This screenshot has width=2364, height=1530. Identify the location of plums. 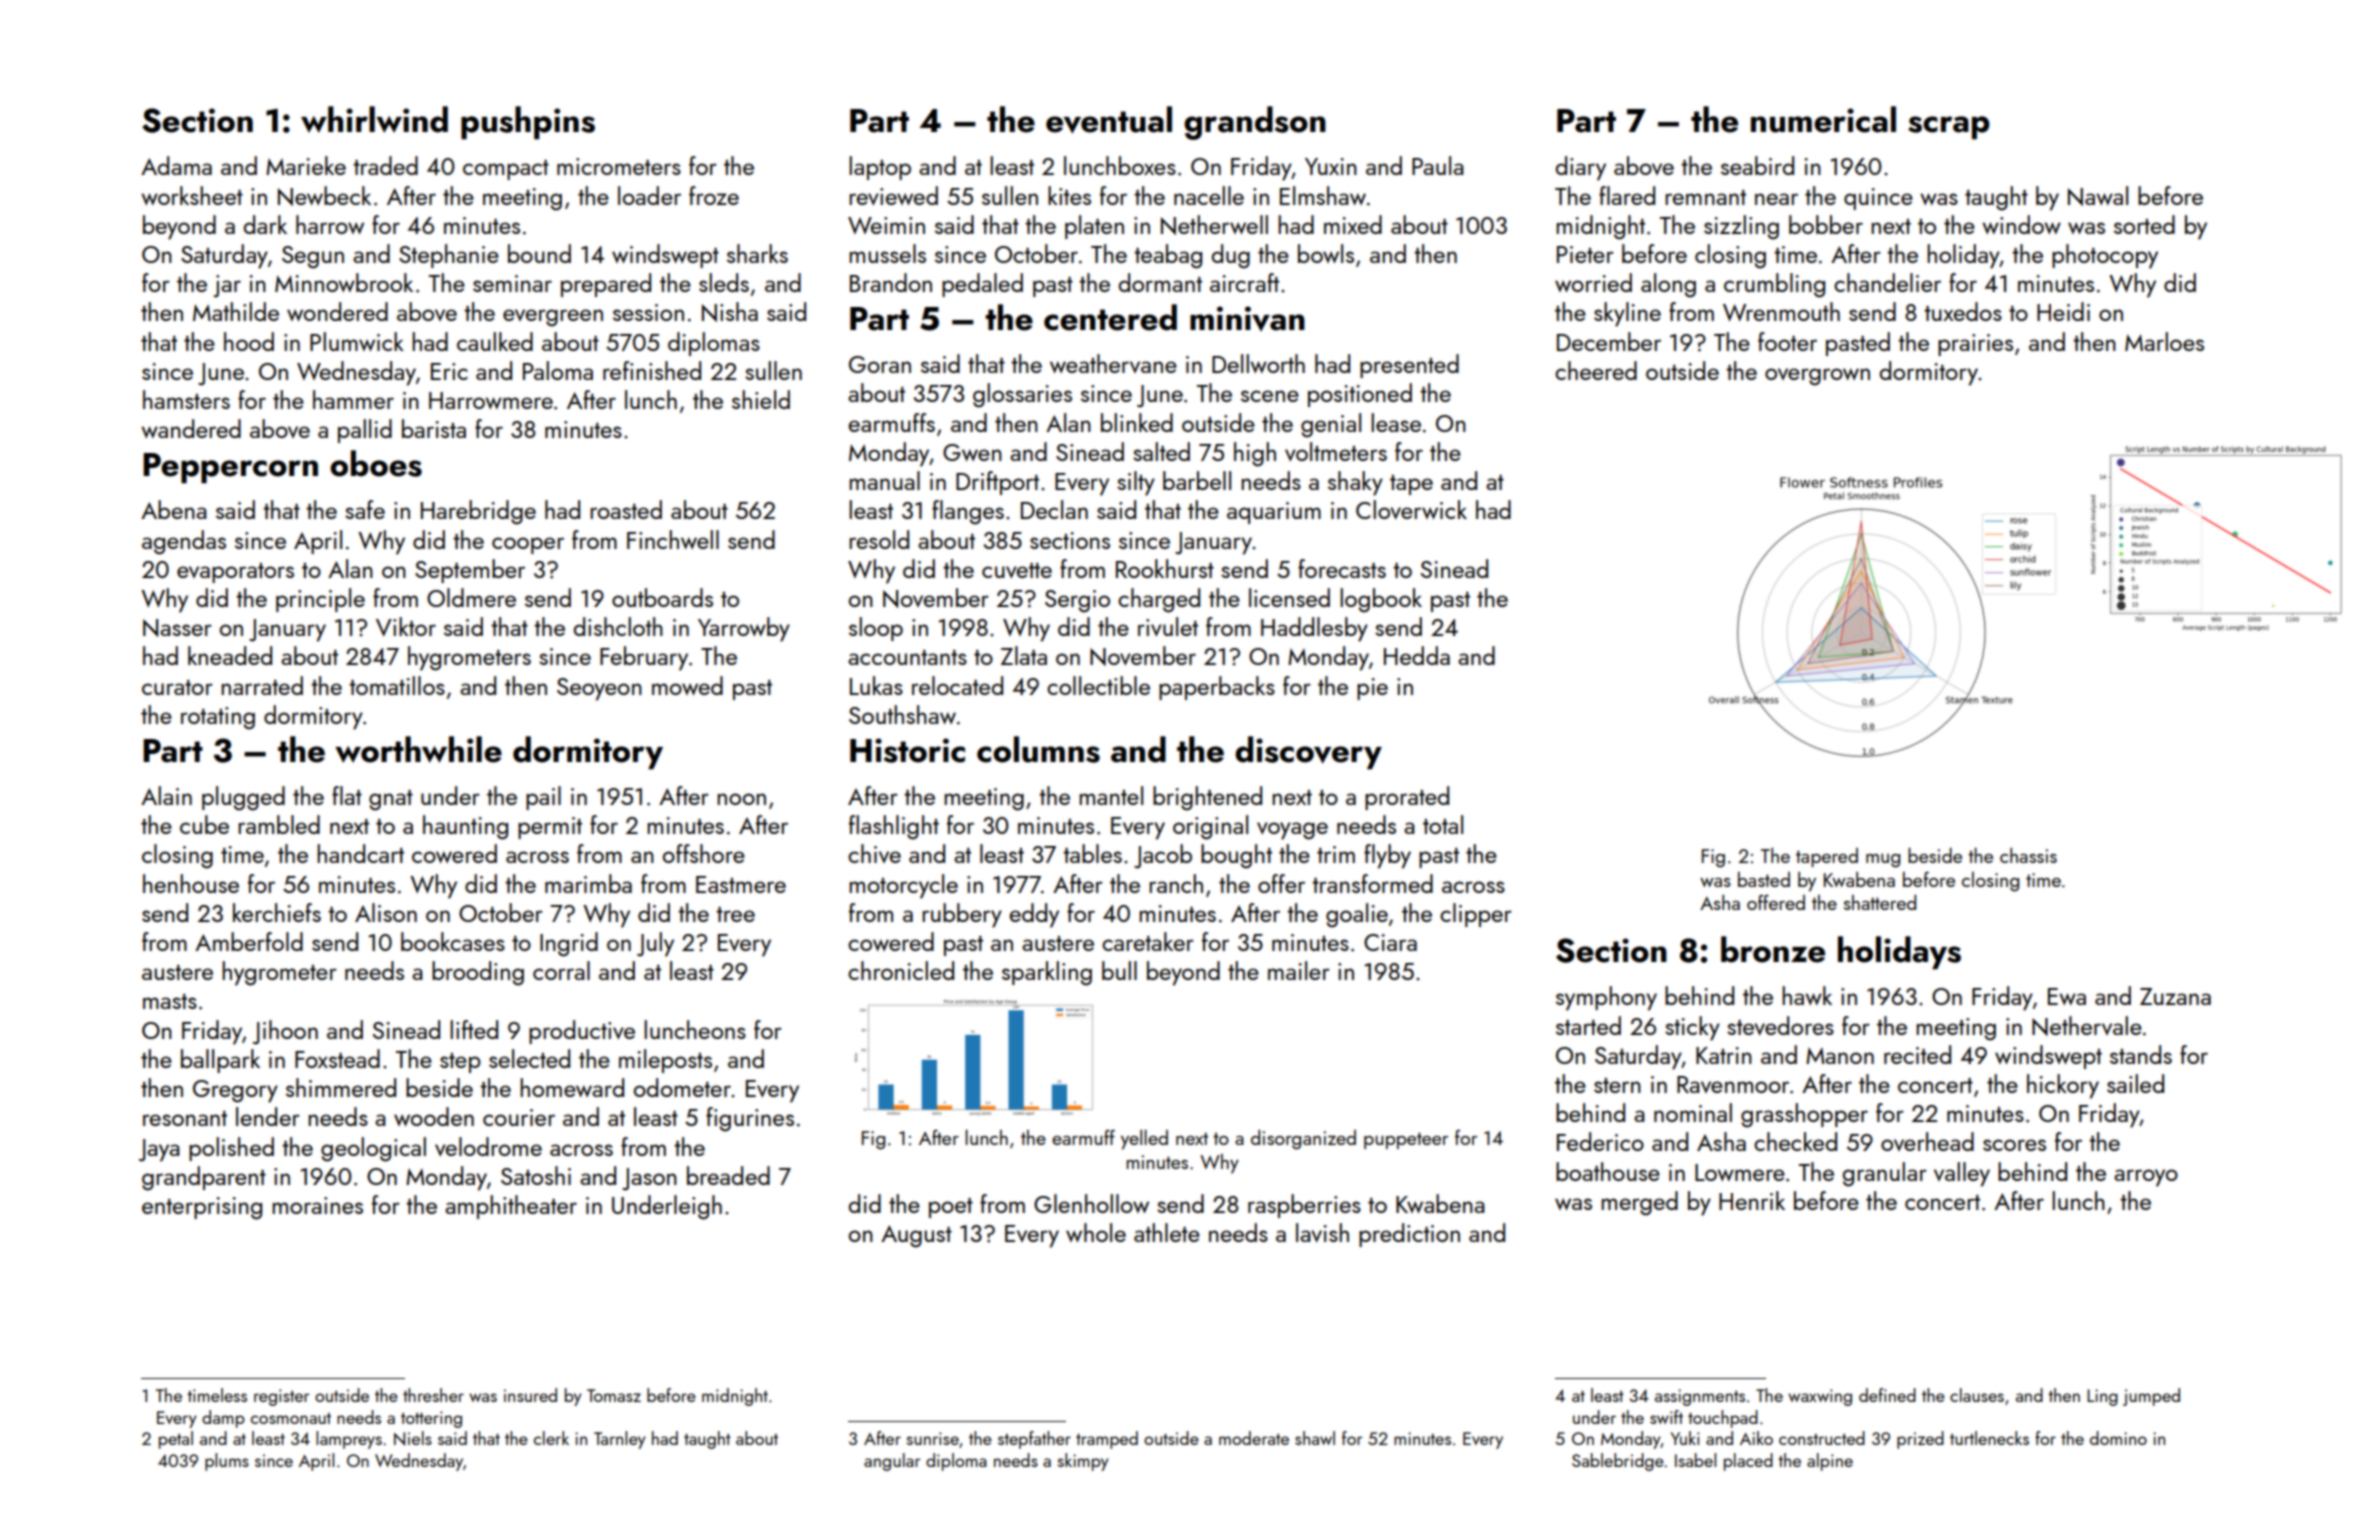
(227, 1462).
